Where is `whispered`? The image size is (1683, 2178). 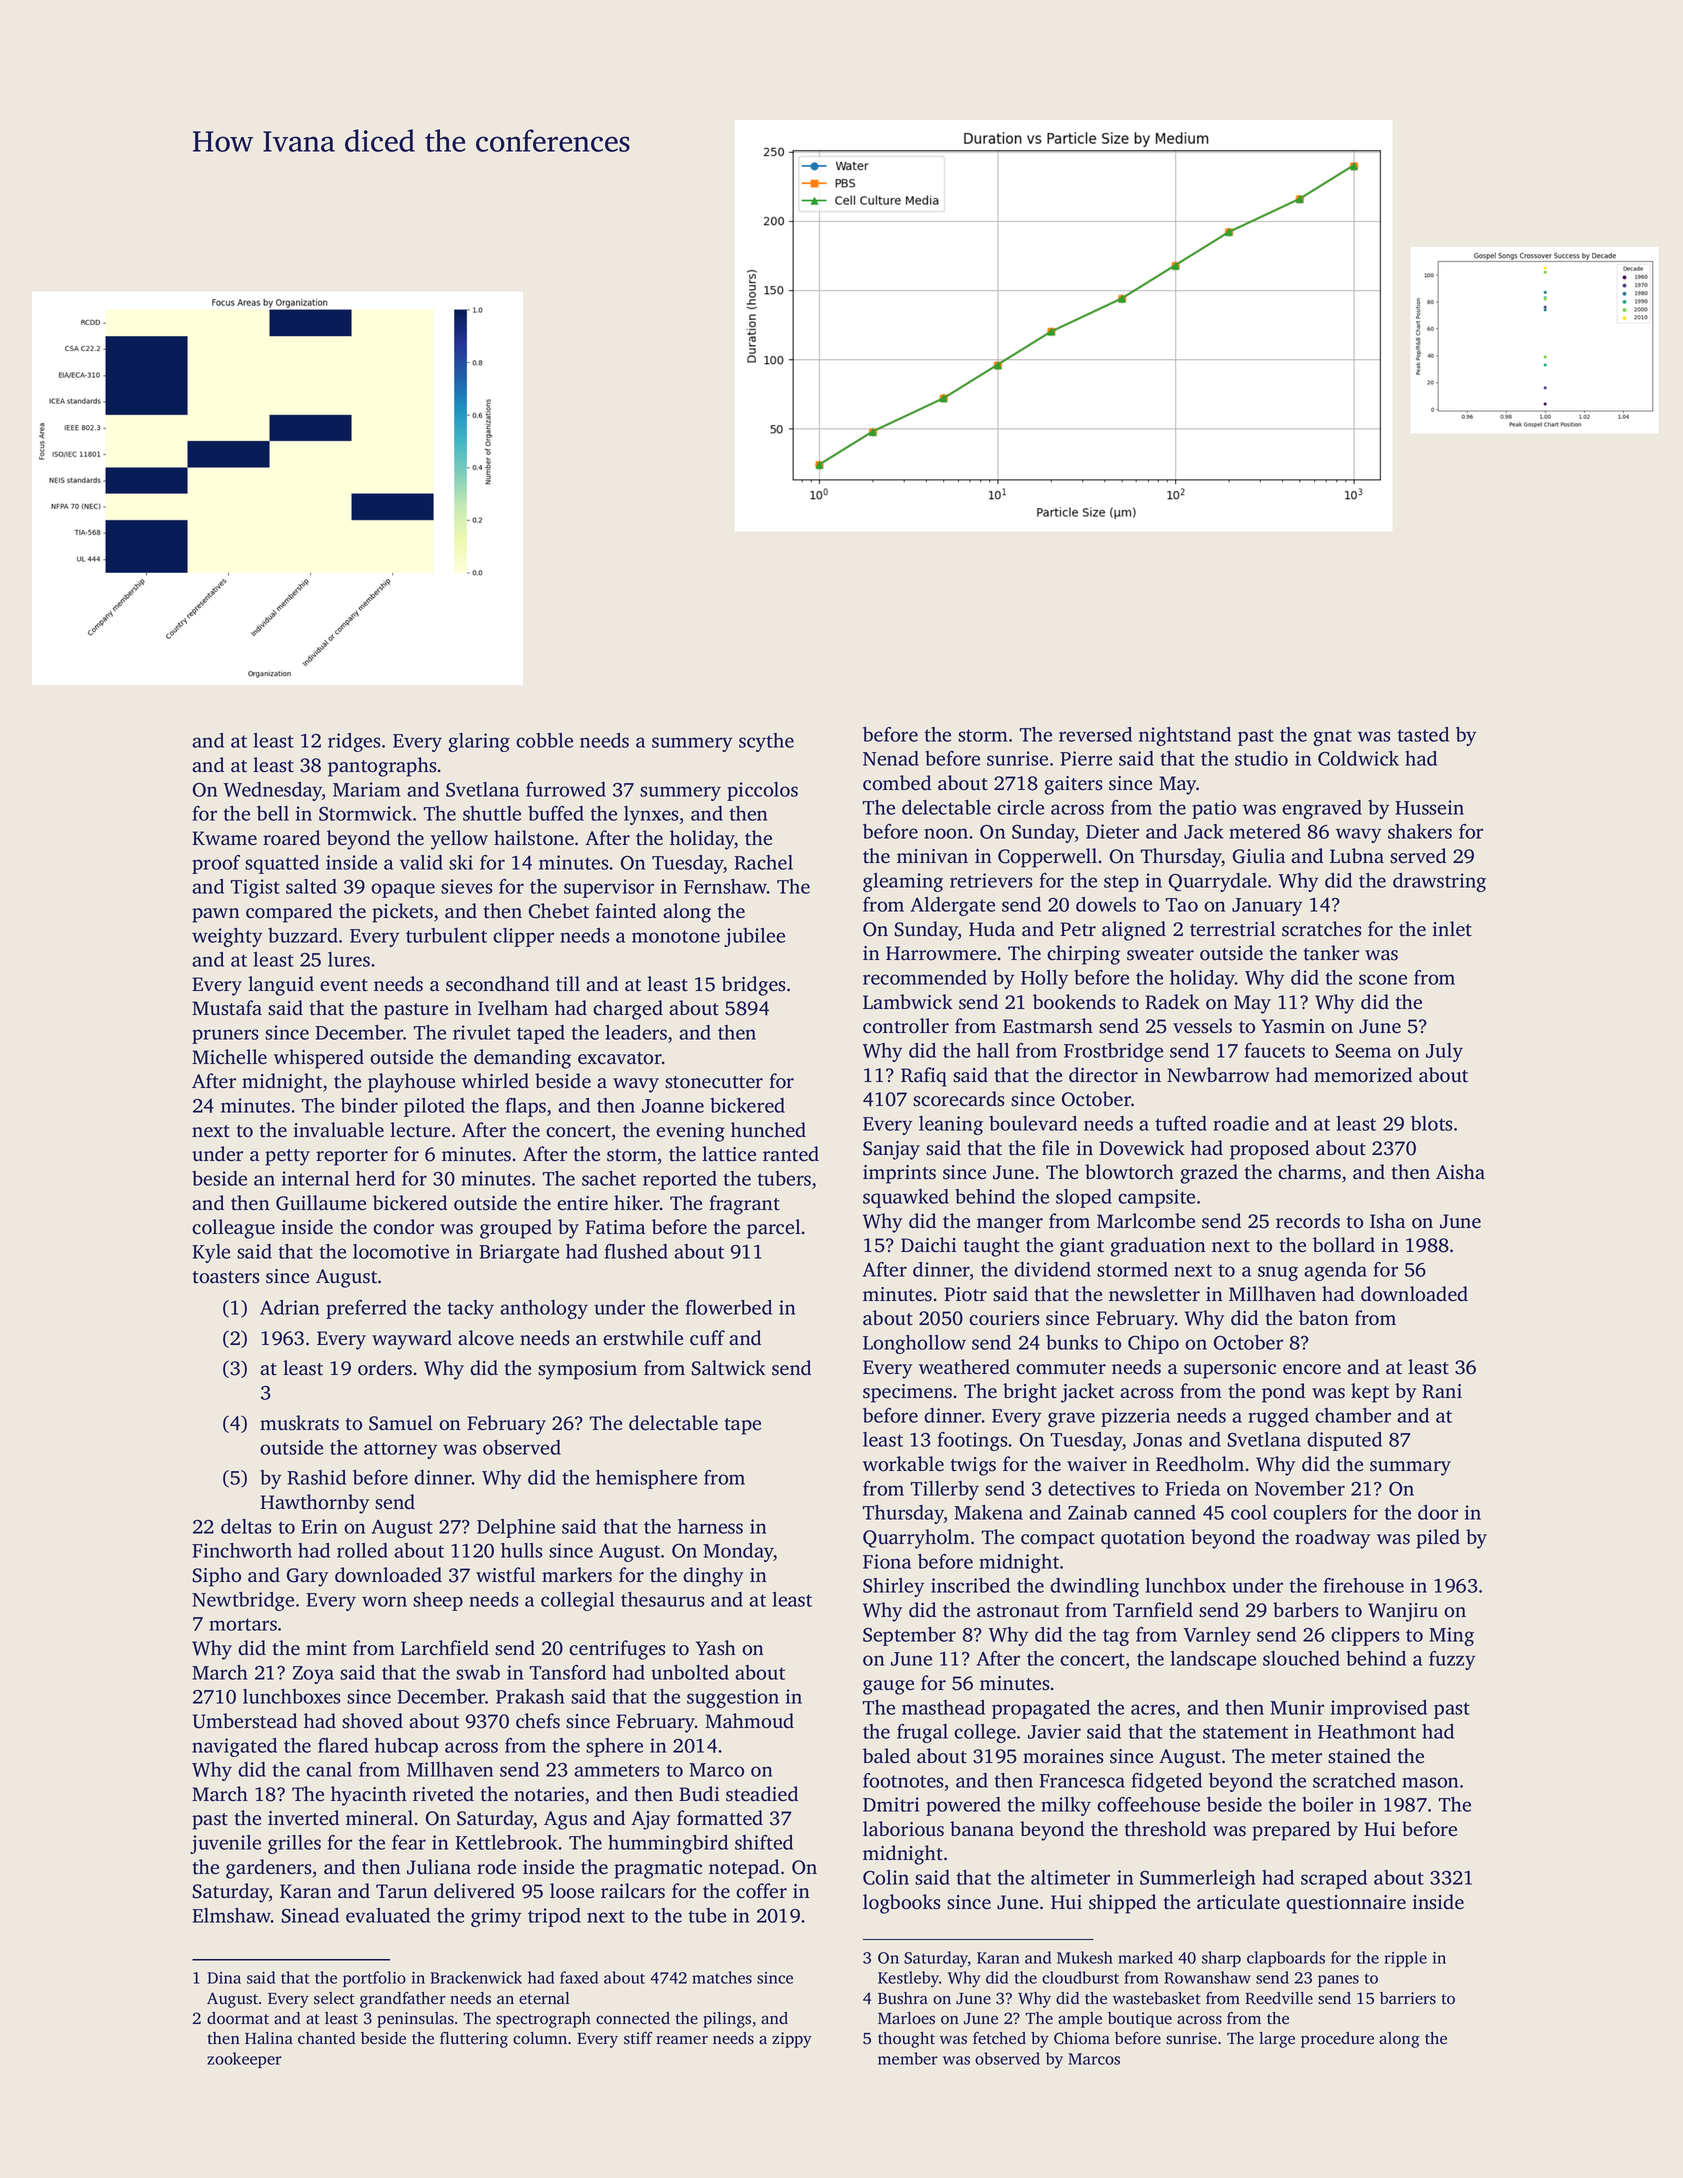
whispered is located at coordinates (319, 1059).
